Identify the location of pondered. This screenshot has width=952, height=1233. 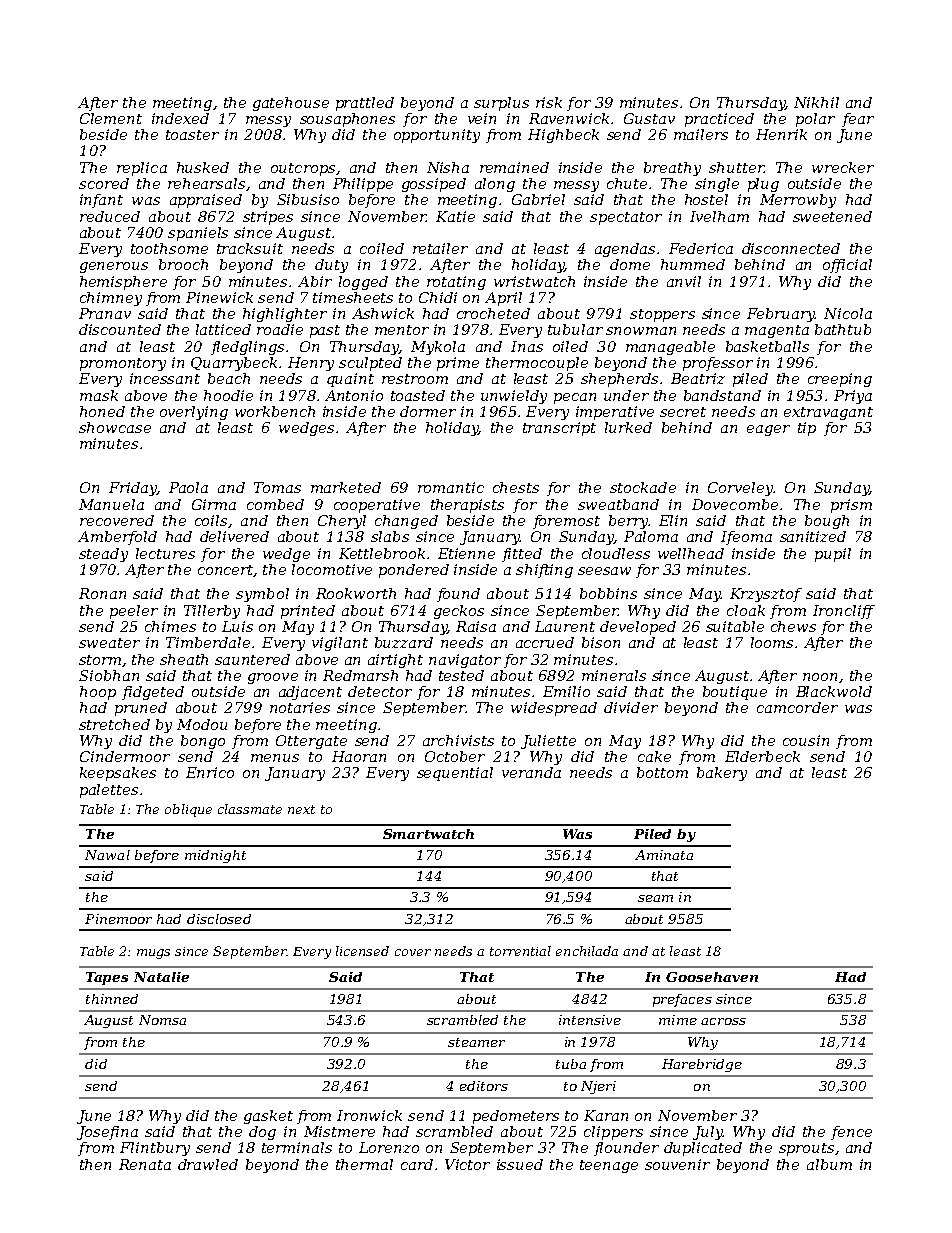
(414, 571).
